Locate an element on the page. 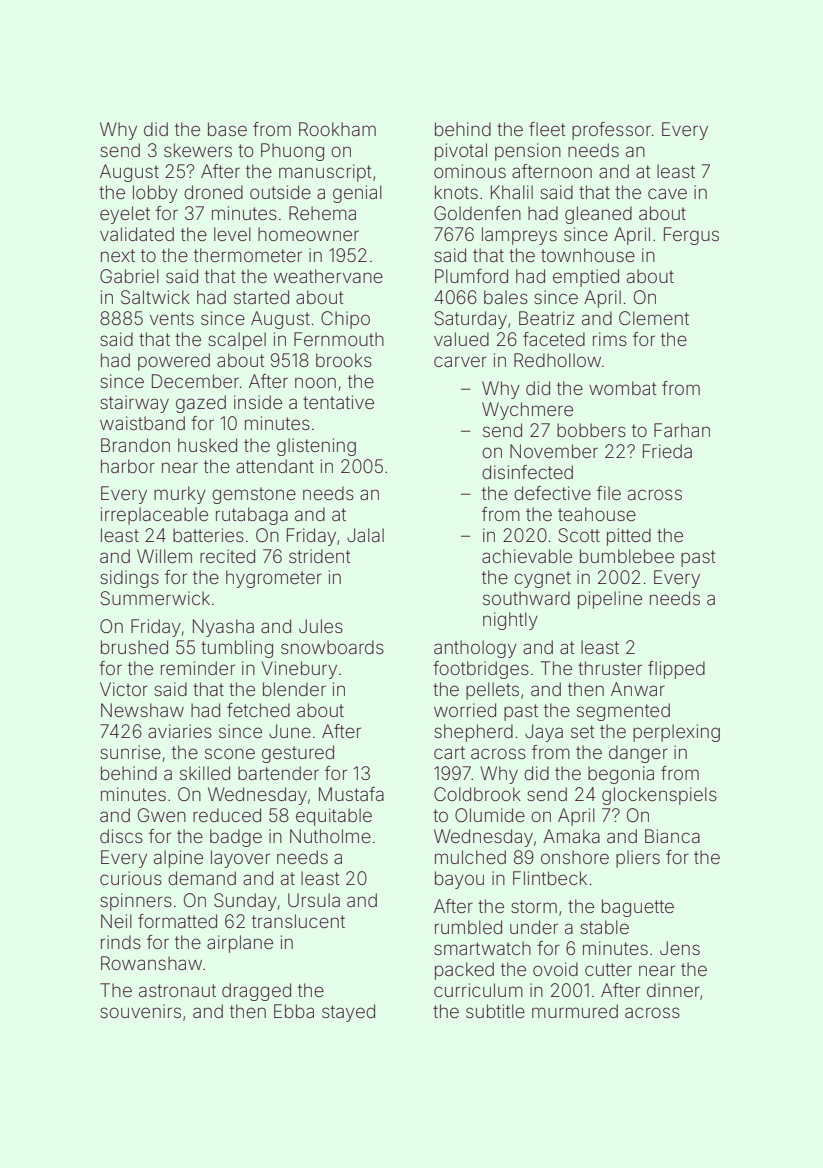  curriculum is located at coordinates (478, 990).
